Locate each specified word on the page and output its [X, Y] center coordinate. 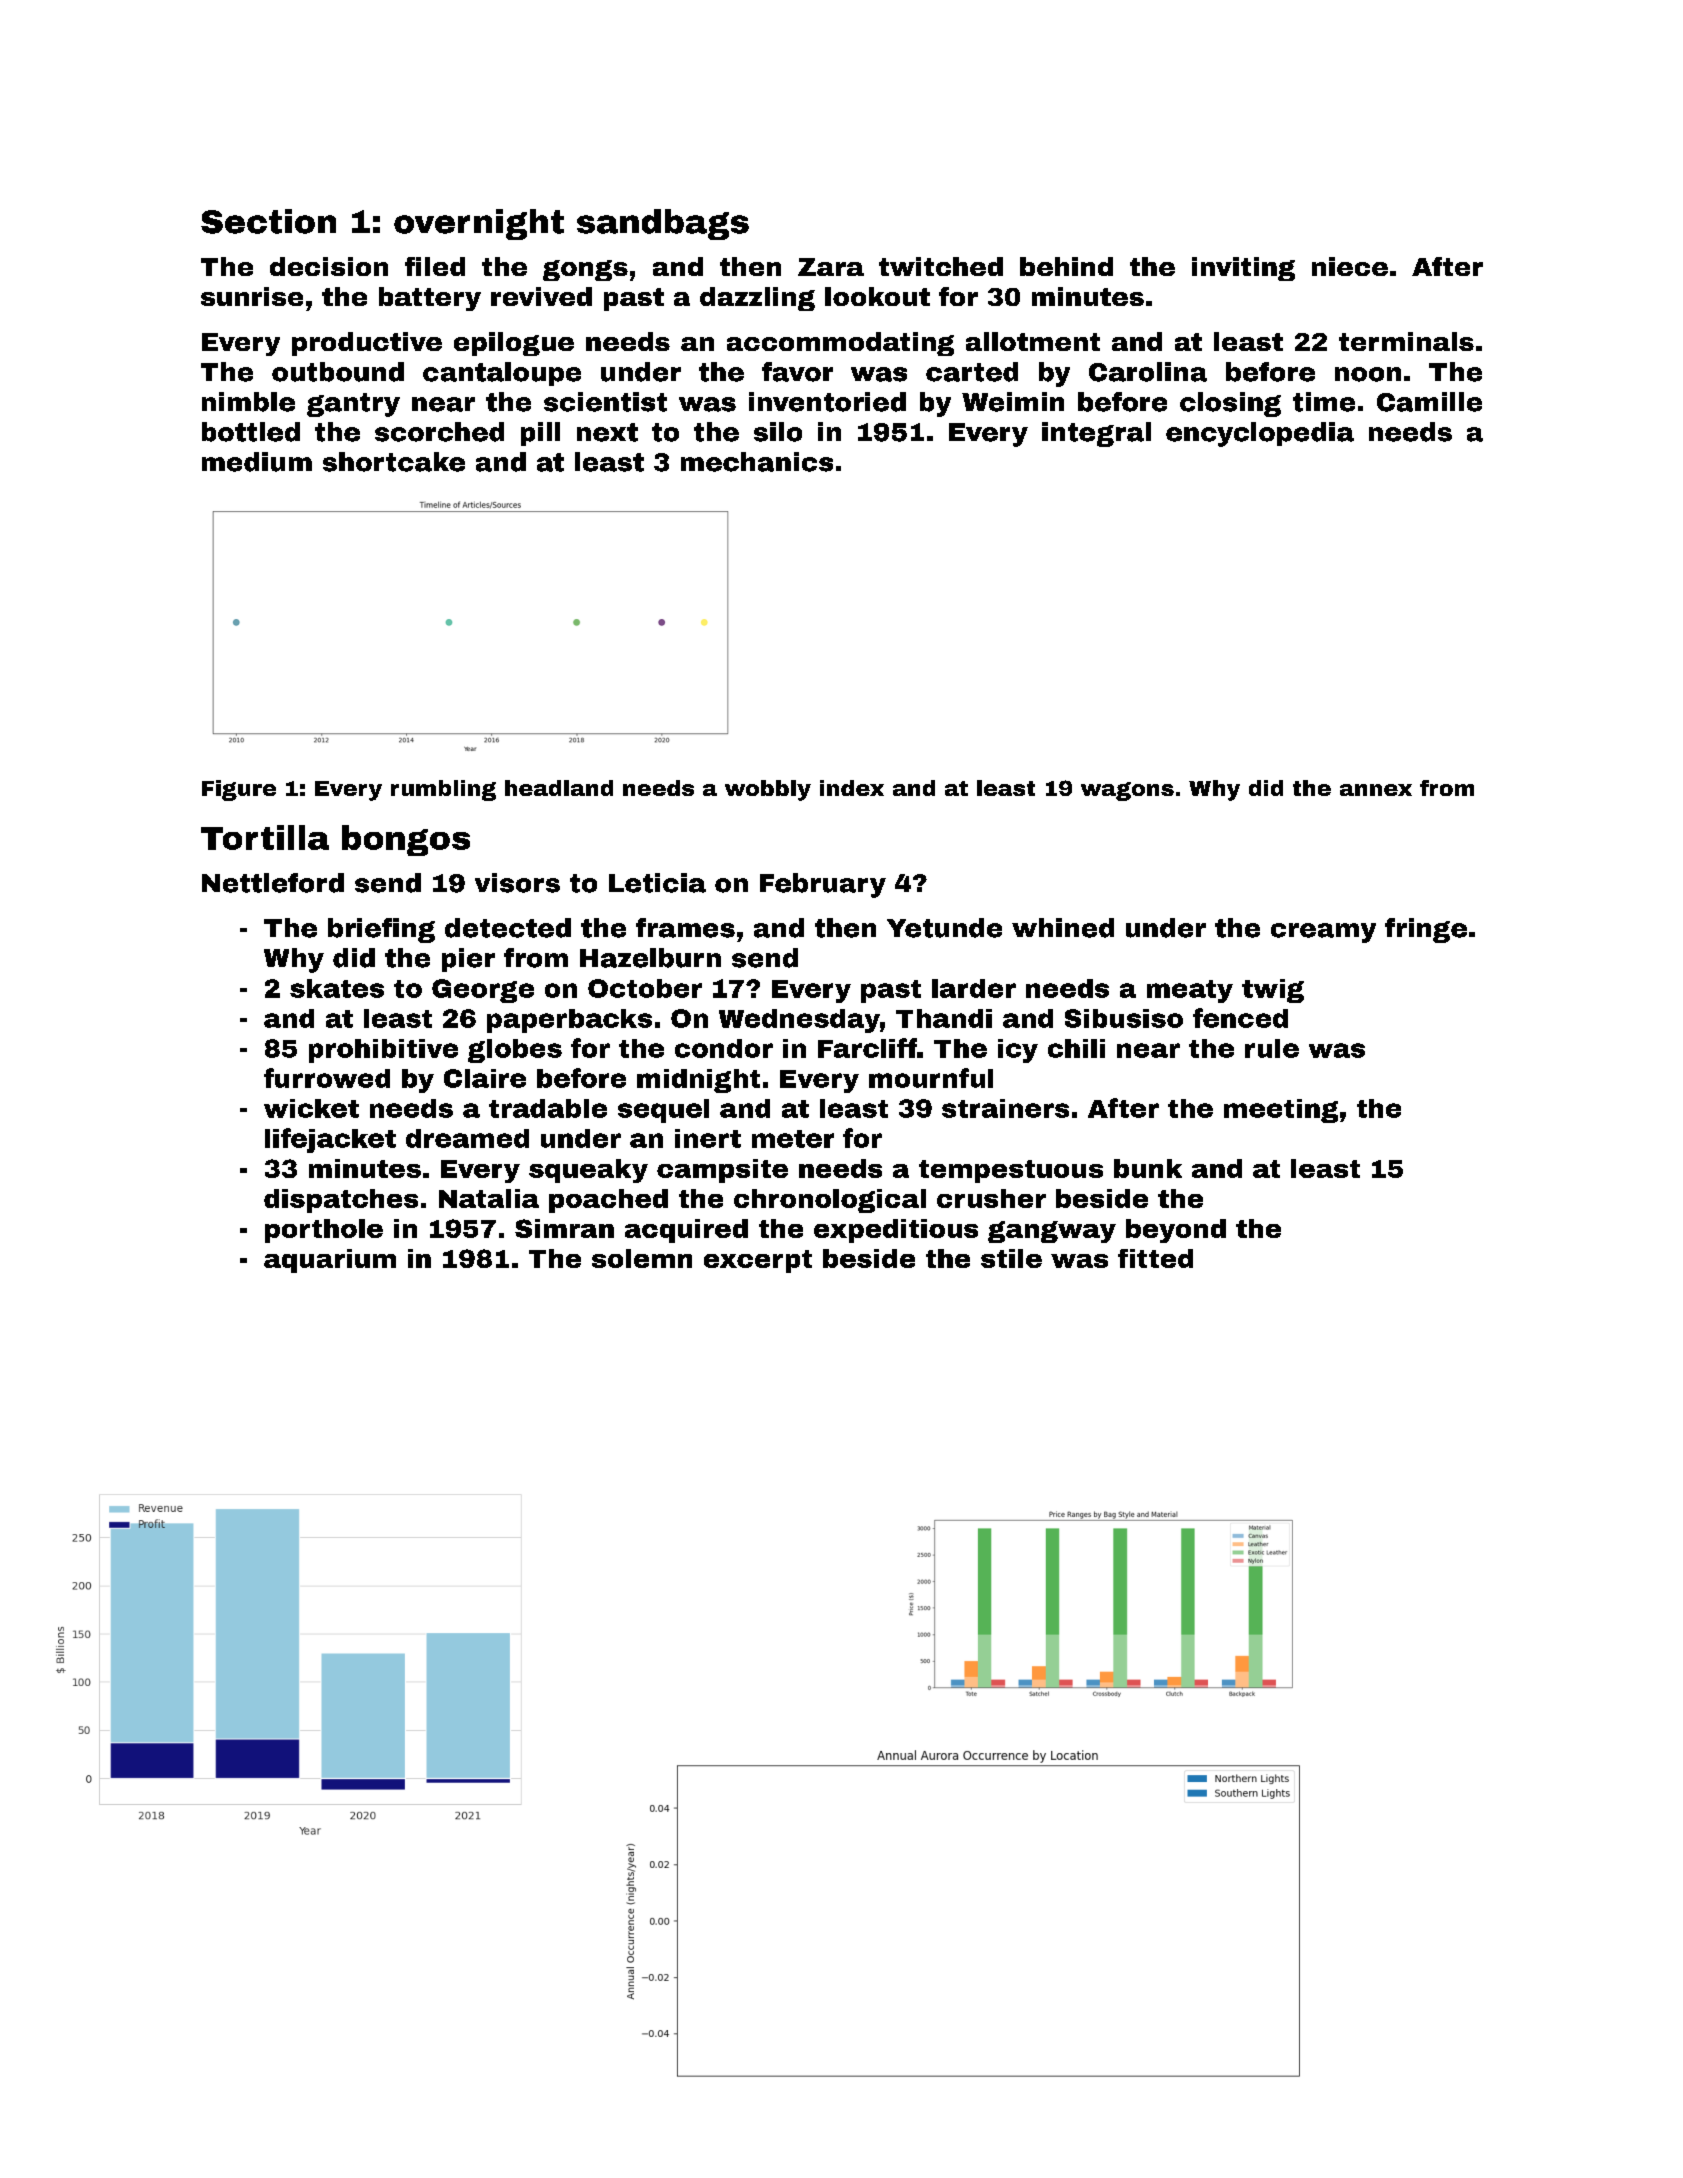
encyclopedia [1260, 434]
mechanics [757, 462]
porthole [324, 1231]
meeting [1281, 1111]
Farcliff [867, 1048]
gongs [585, 270]
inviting [1243, 269]
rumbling [443, 790]
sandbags [663, 224]
